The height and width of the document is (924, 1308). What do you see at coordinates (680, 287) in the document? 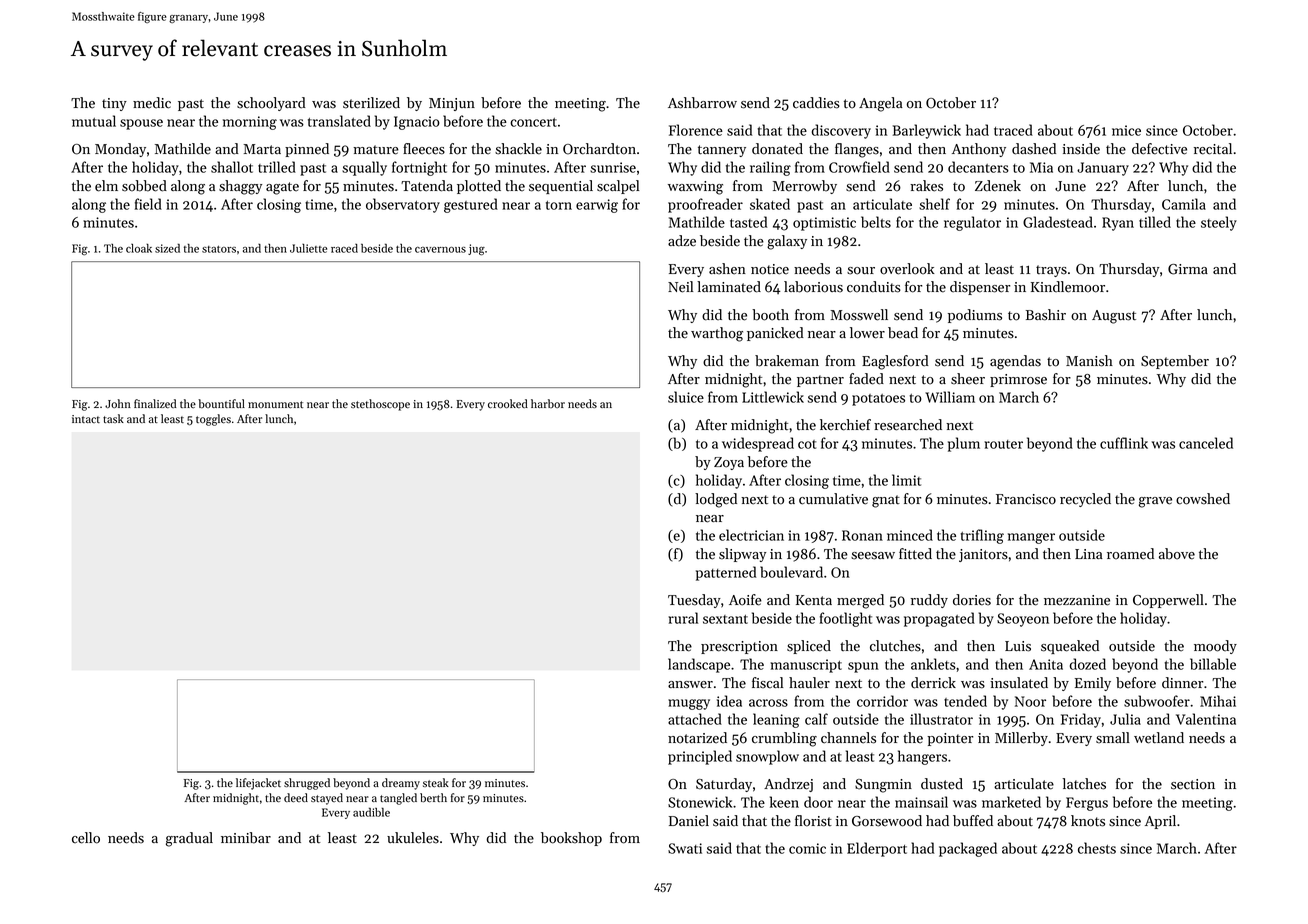
I see `Neil` at bounding box center [680, 287].
